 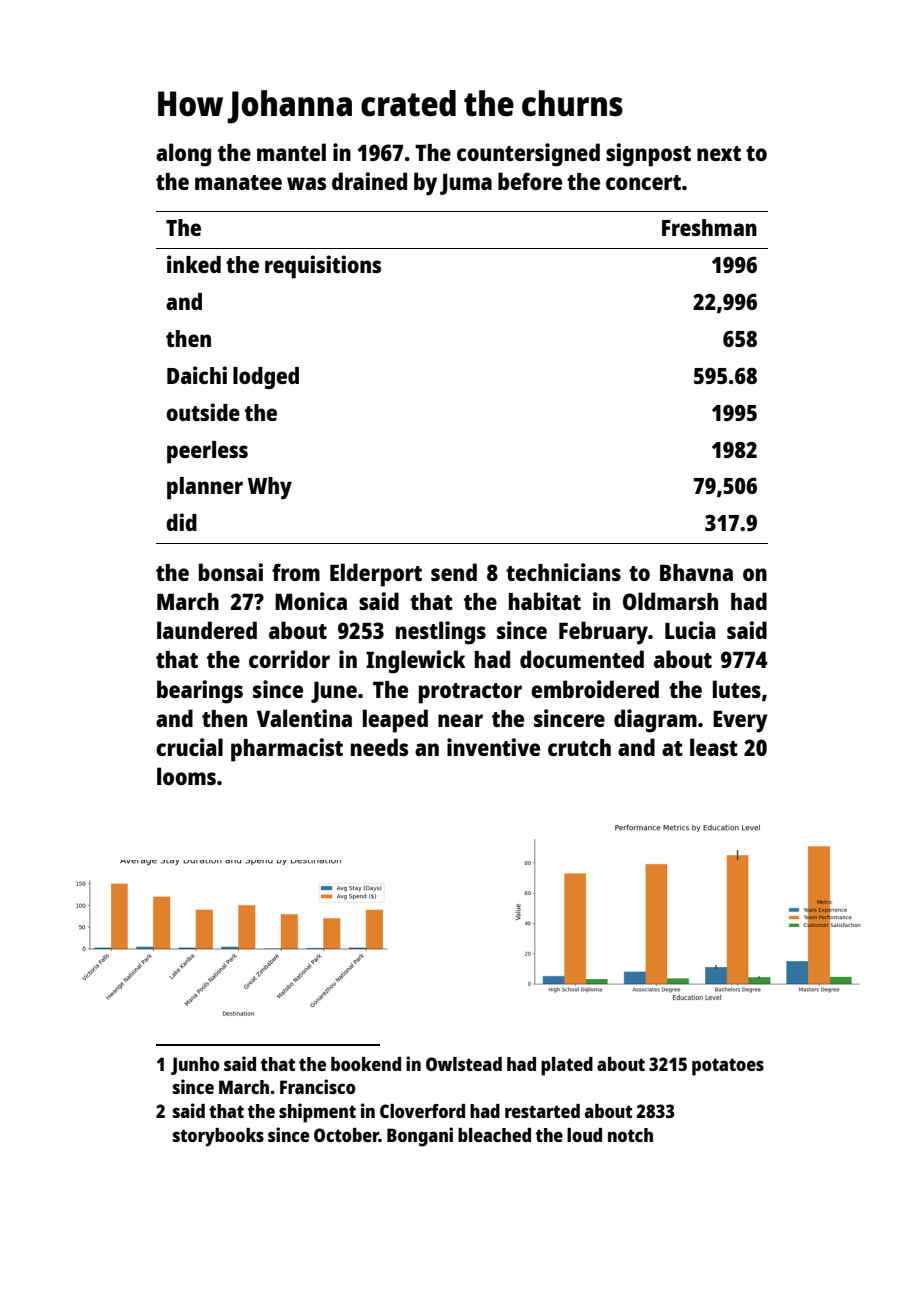 What do you see at coordinates (464, 1064) in the screenshot?
I see `Owlstead` at bounding box center [464, 1064].
